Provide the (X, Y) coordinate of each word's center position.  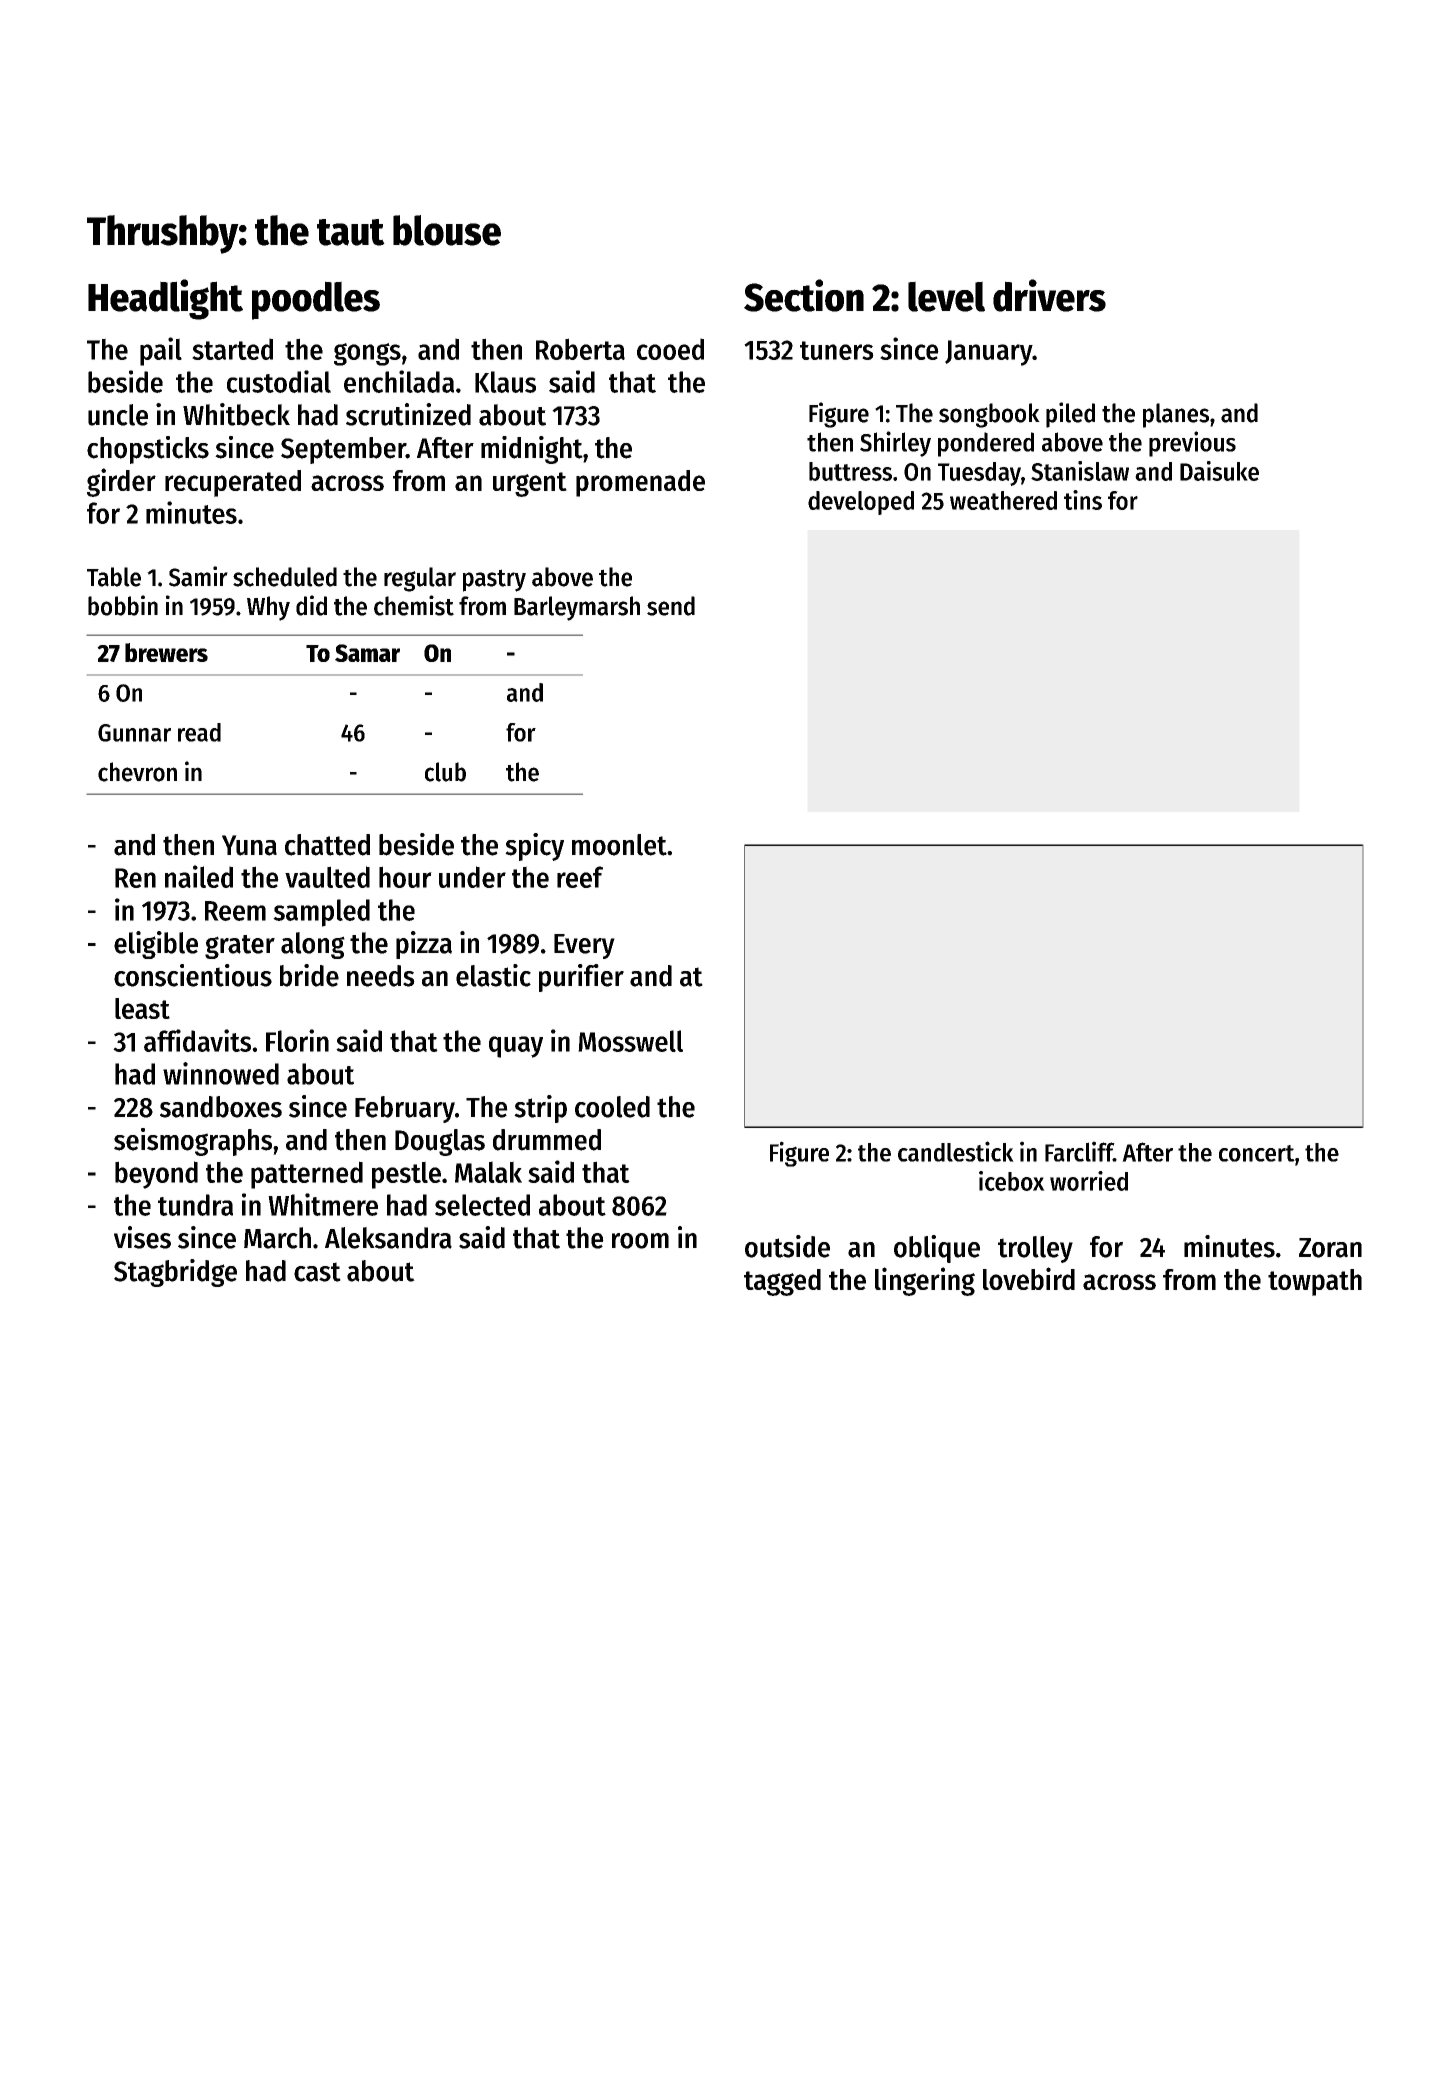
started (232, 349)
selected (482, 1205)
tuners (837, 350)
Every (584, 946)
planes (1176, 415)
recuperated (233, 483)
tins (1083, 500)
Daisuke (1219, 471)
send (671, 606)
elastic (493, 975)
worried (1089, 1181)
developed (861, 503)
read (199, 732)
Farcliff (1079, 1151)
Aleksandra (388, 1238)
